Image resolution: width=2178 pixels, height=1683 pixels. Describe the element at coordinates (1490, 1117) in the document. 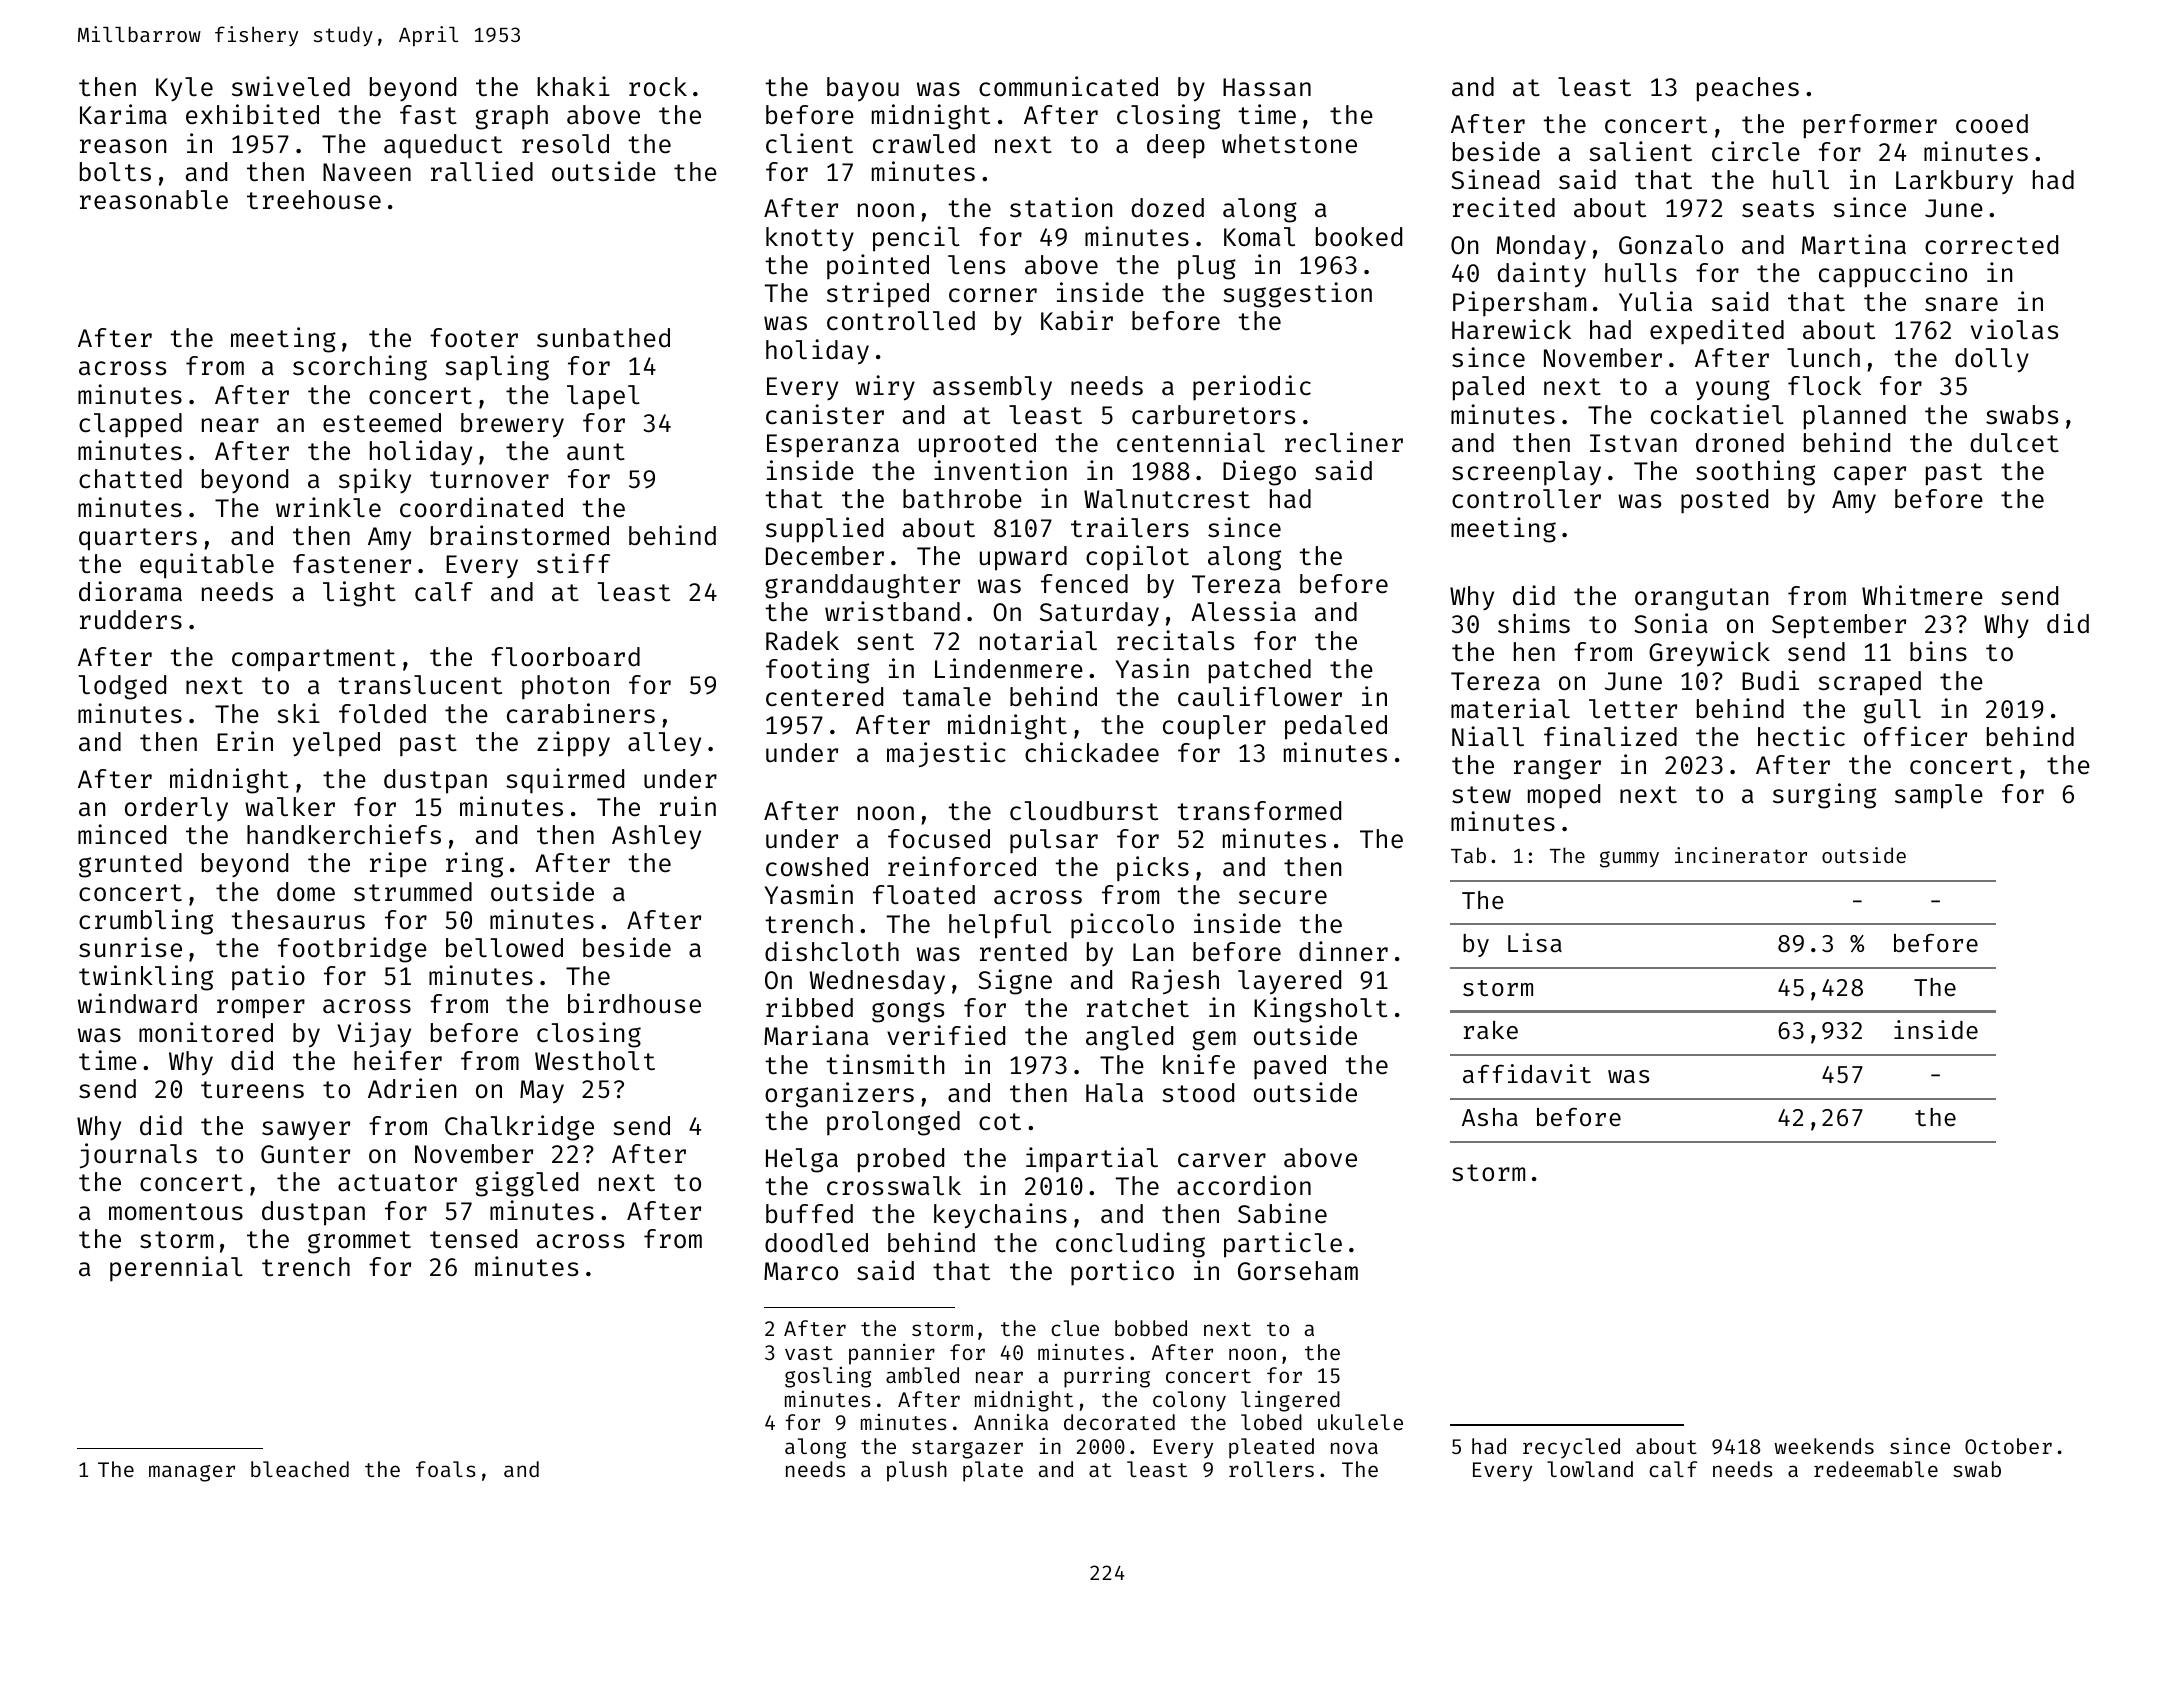

I see `Asha` at that location.
